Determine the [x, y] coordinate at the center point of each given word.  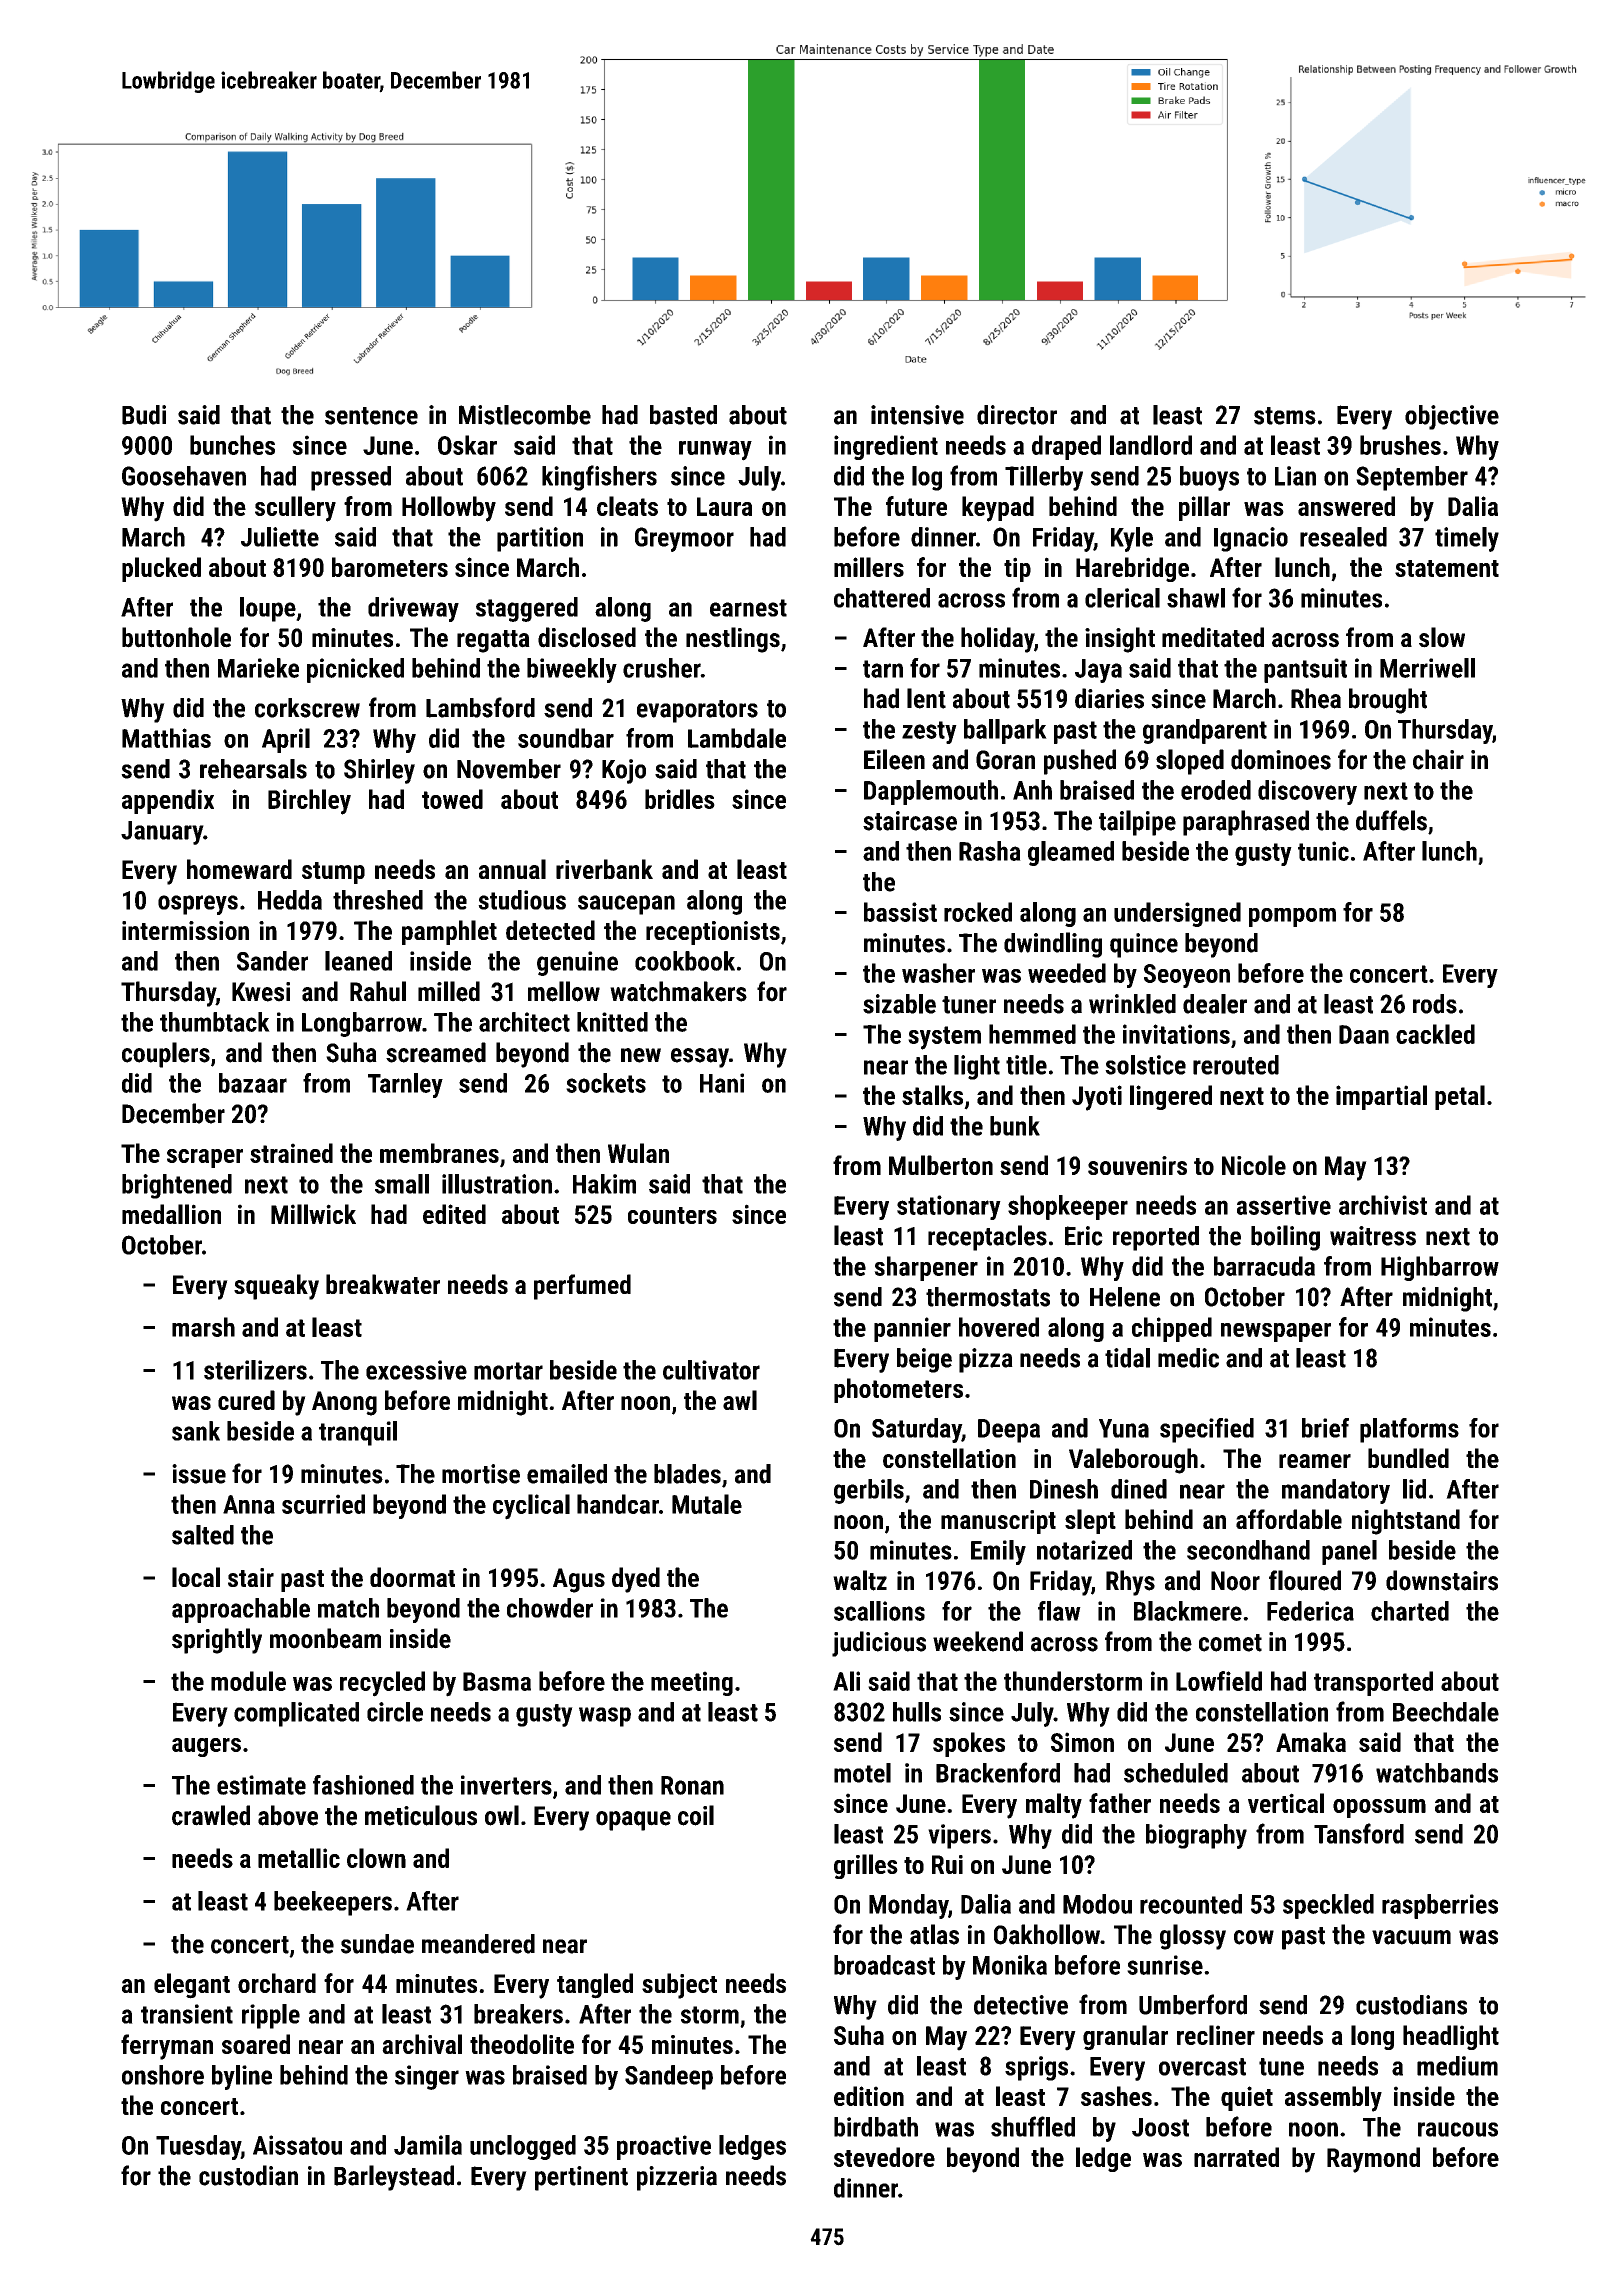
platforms [1409, 1430]
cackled [1435, 1034]
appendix [168, 801]
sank [196, 1431]
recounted [1191, 1904]
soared [256, 2044]
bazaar [253, 1083]
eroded [1216, 790]
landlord [1151, 445]
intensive [917, 415]
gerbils [869, 1491]
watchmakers [678, 991]
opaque [633, 1821]
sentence [371, 416]
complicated [296, 1714]
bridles [680, 799]
